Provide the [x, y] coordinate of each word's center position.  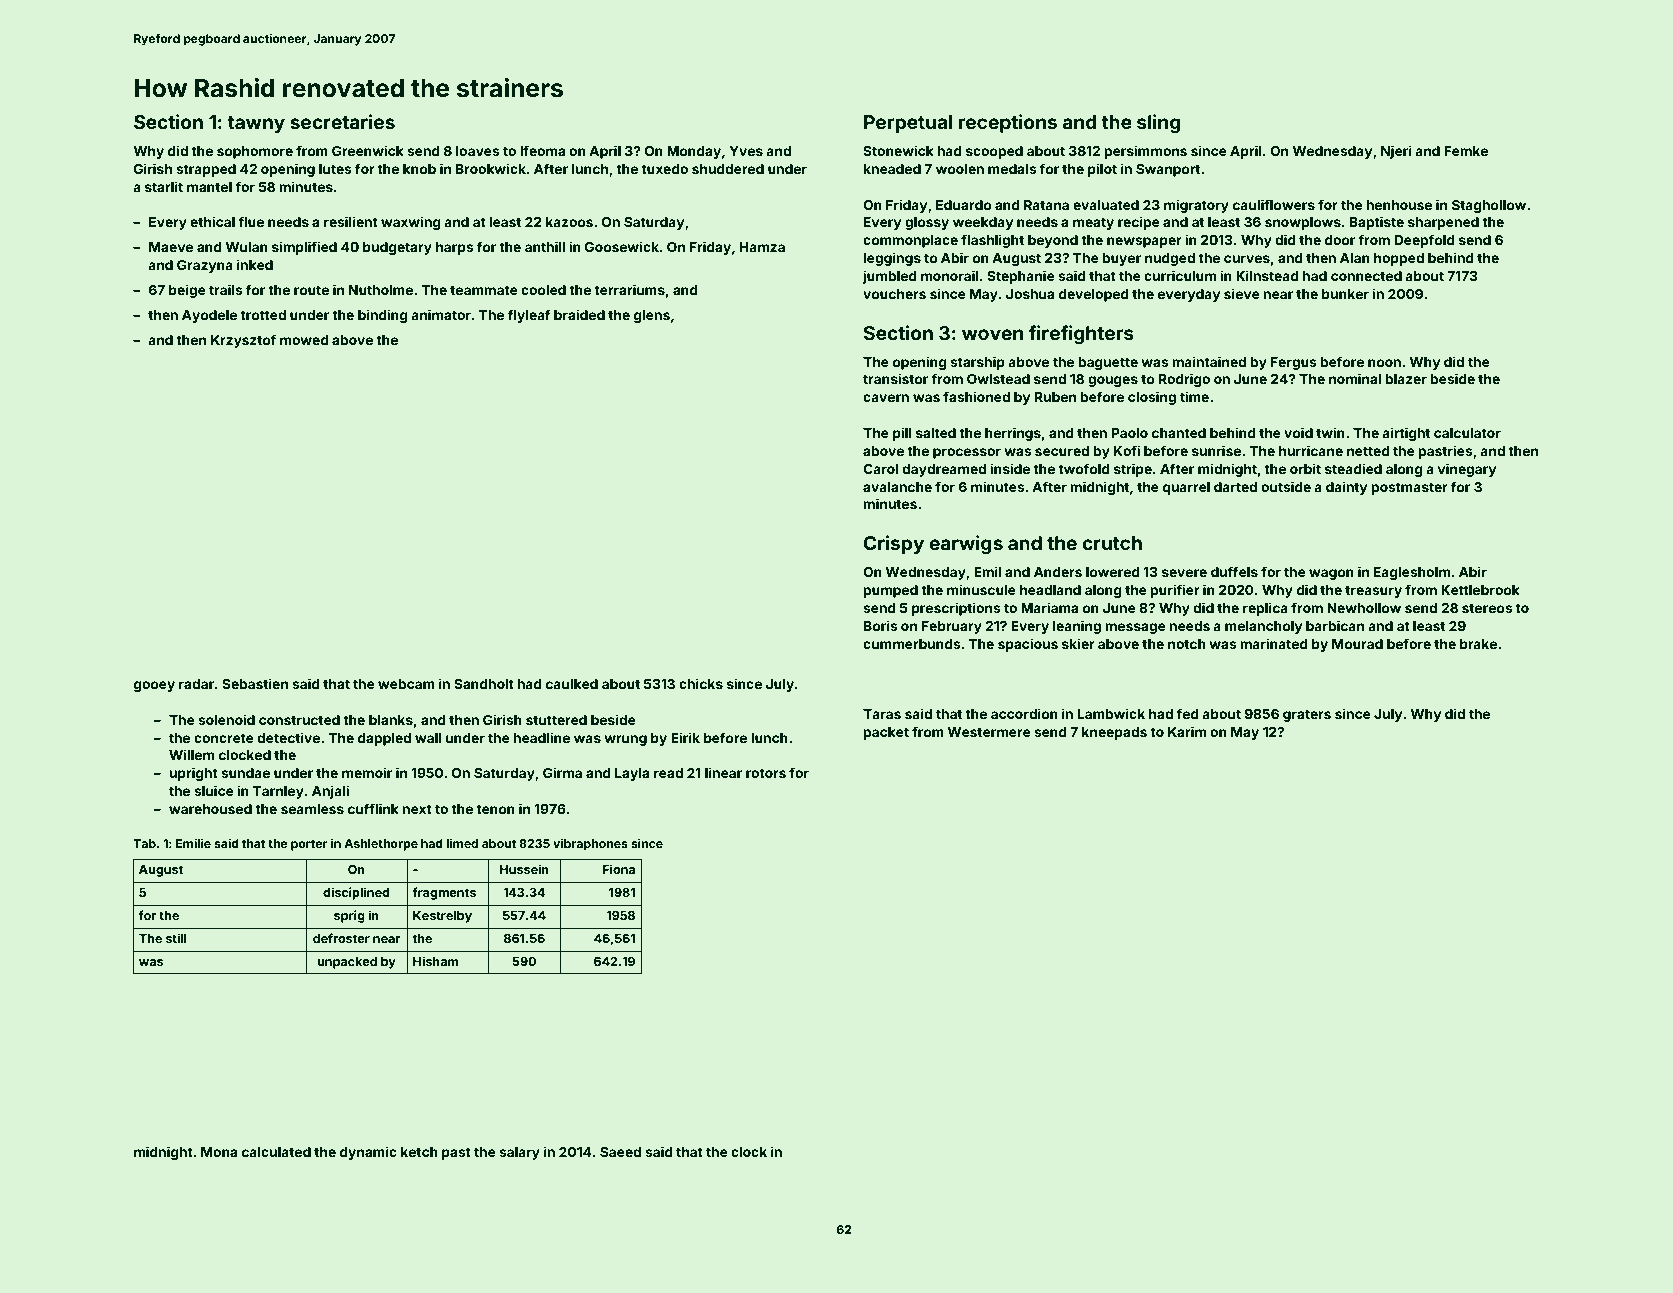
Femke [1466, 151]
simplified [304, 248]
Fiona [619, 869]
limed [462, 843]
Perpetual [908, 124]
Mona [219, 1152]
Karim [1187, 731]
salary [519, 1153]
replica [1265, 609]
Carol [881, 469]
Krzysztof [243, 341]
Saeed [620, 1152]
